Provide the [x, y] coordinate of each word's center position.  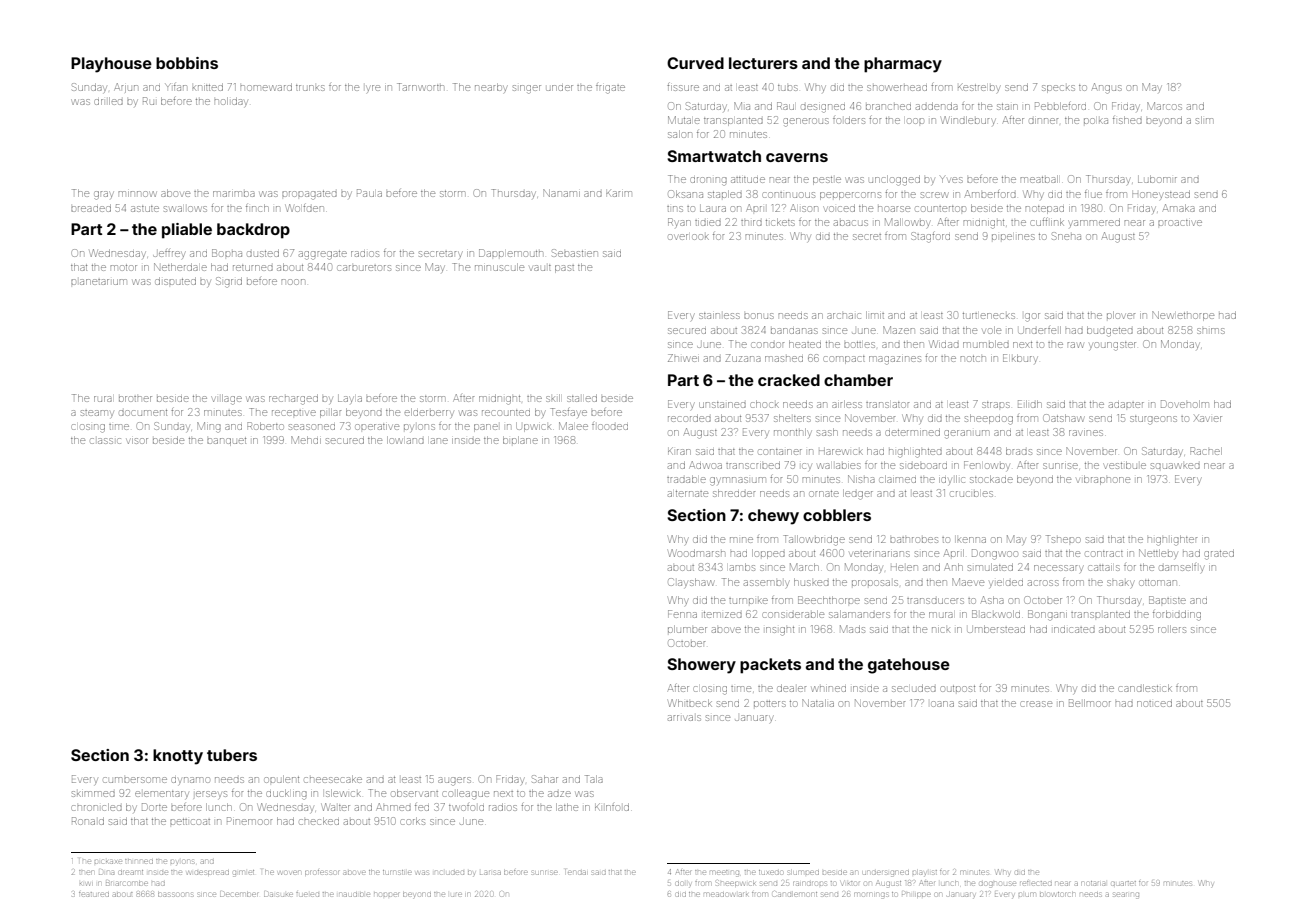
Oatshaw [1063, 418]
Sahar [545, 779]
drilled [109, 101]
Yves [951, 179]
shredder [734, 493]
